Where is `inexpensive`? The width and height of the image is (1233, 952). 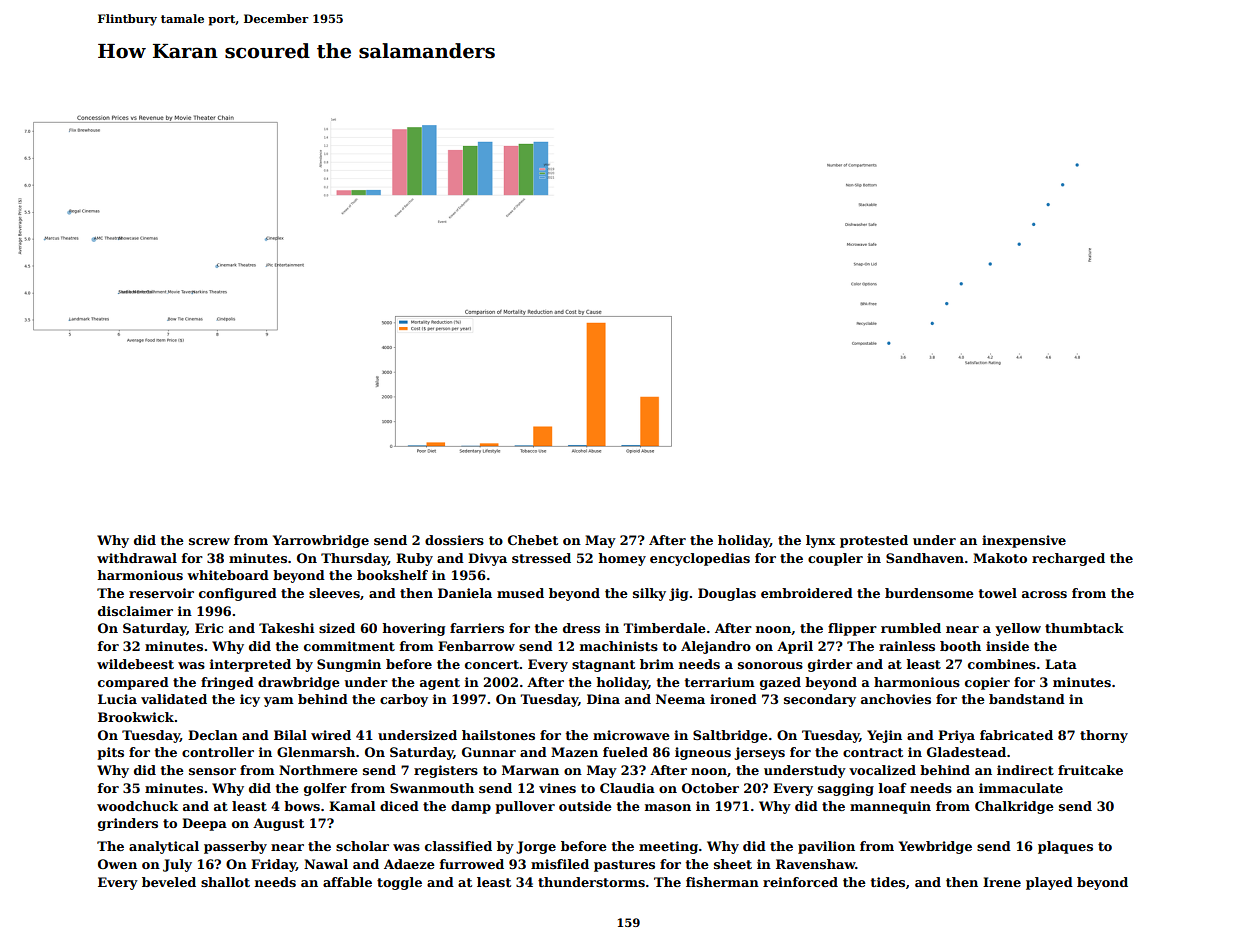 inexpensive is located at coordinates (1024, 541).
